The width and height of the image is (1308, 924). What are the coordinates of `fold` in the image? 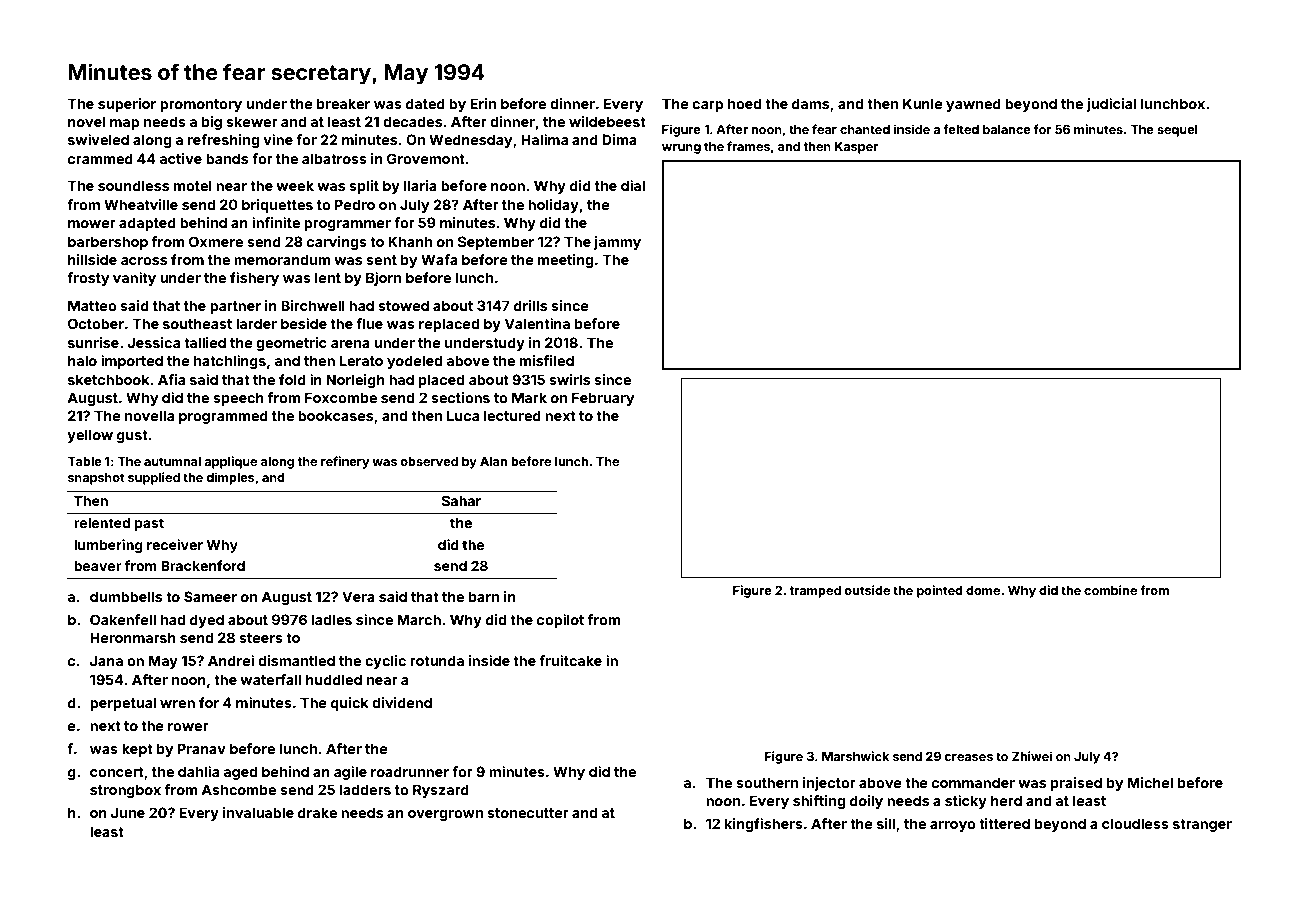 It's located at (292, 379).
